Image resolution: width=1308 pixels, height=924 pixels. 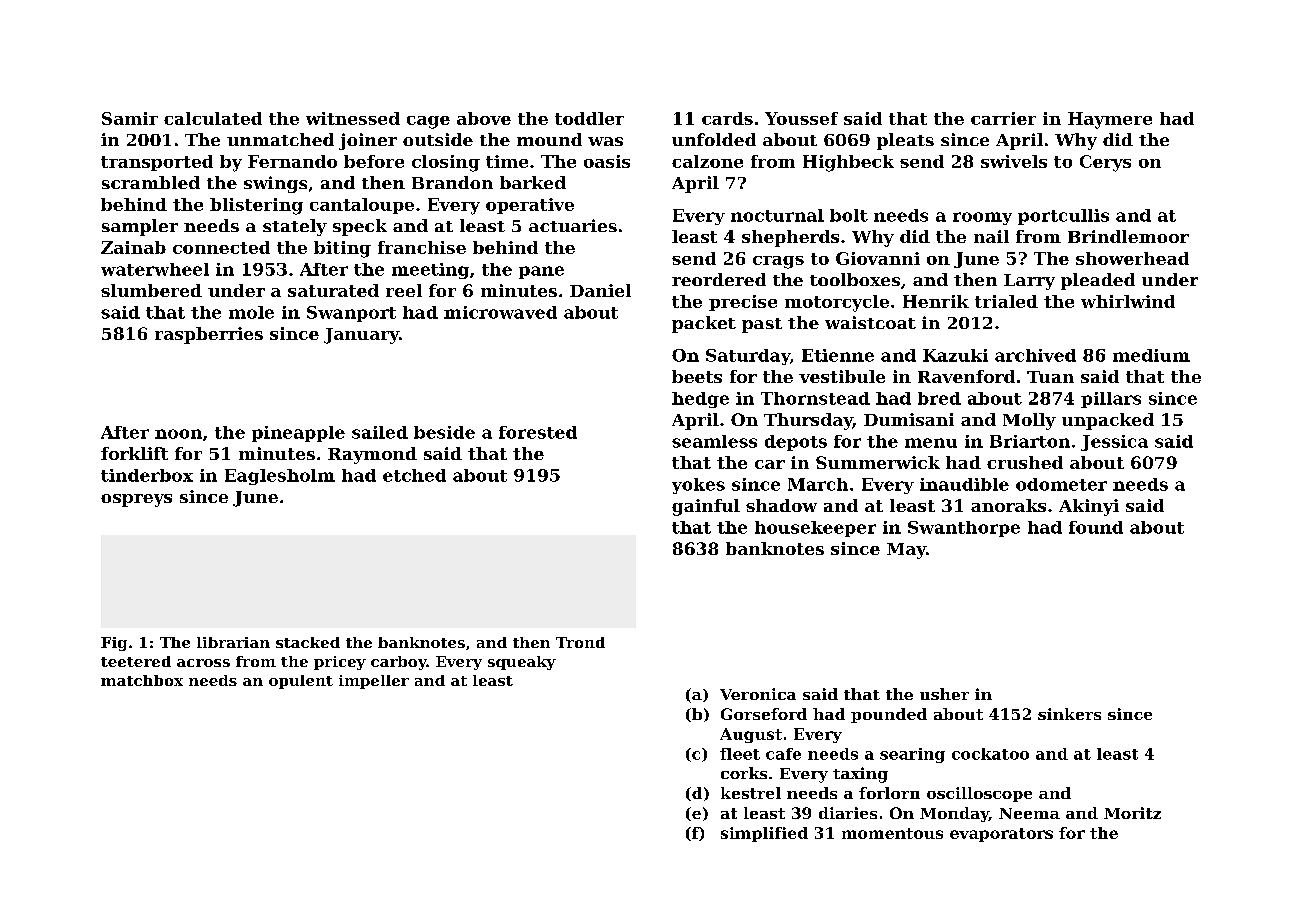 What do you see at coordinates (764, 834) in the screenshot?
I see `simplified` at bounding box center [764, 834].
